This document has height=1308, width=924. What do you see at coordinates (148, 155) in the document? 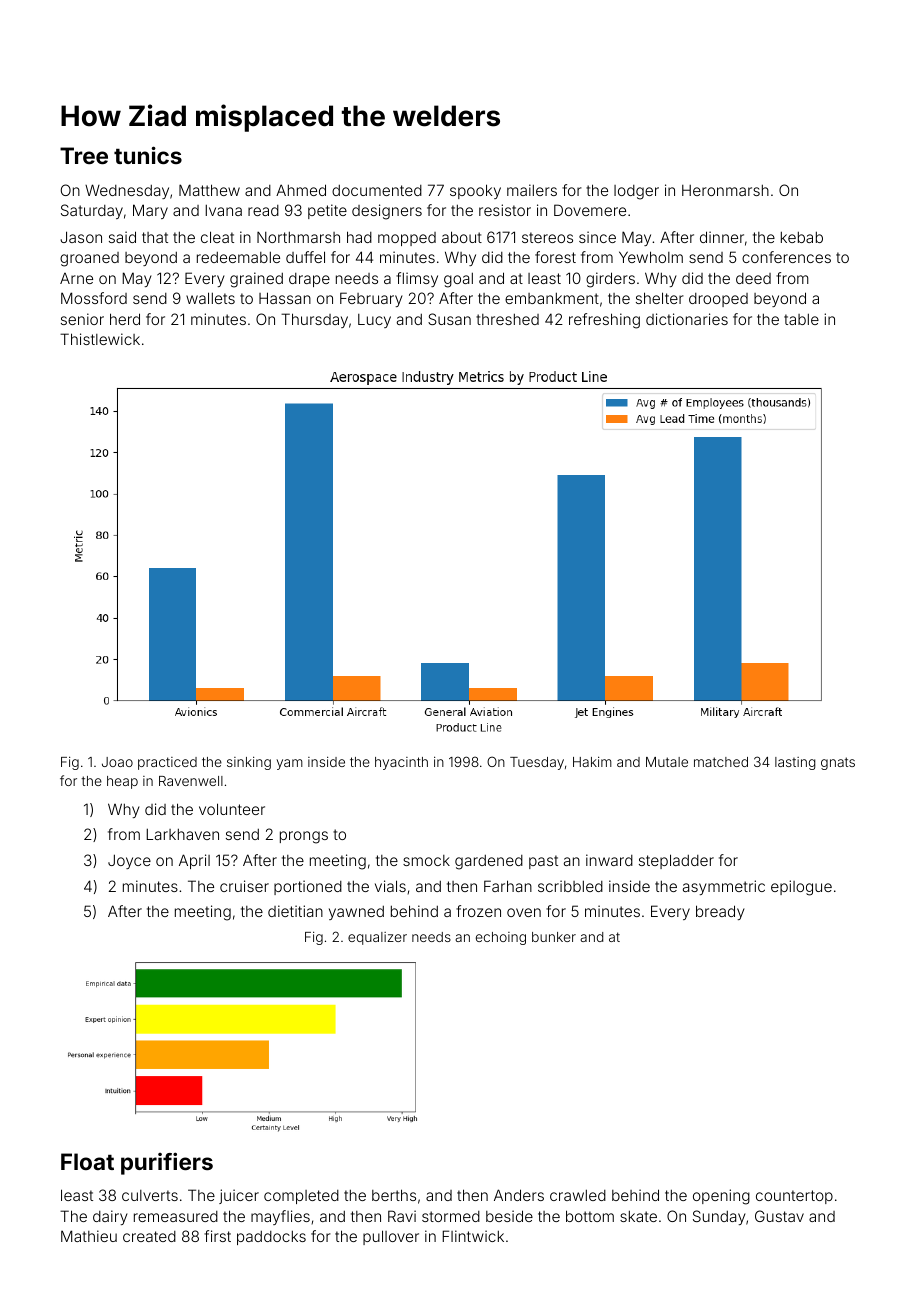
I see `tunics` at bounding box center [148, 155].
